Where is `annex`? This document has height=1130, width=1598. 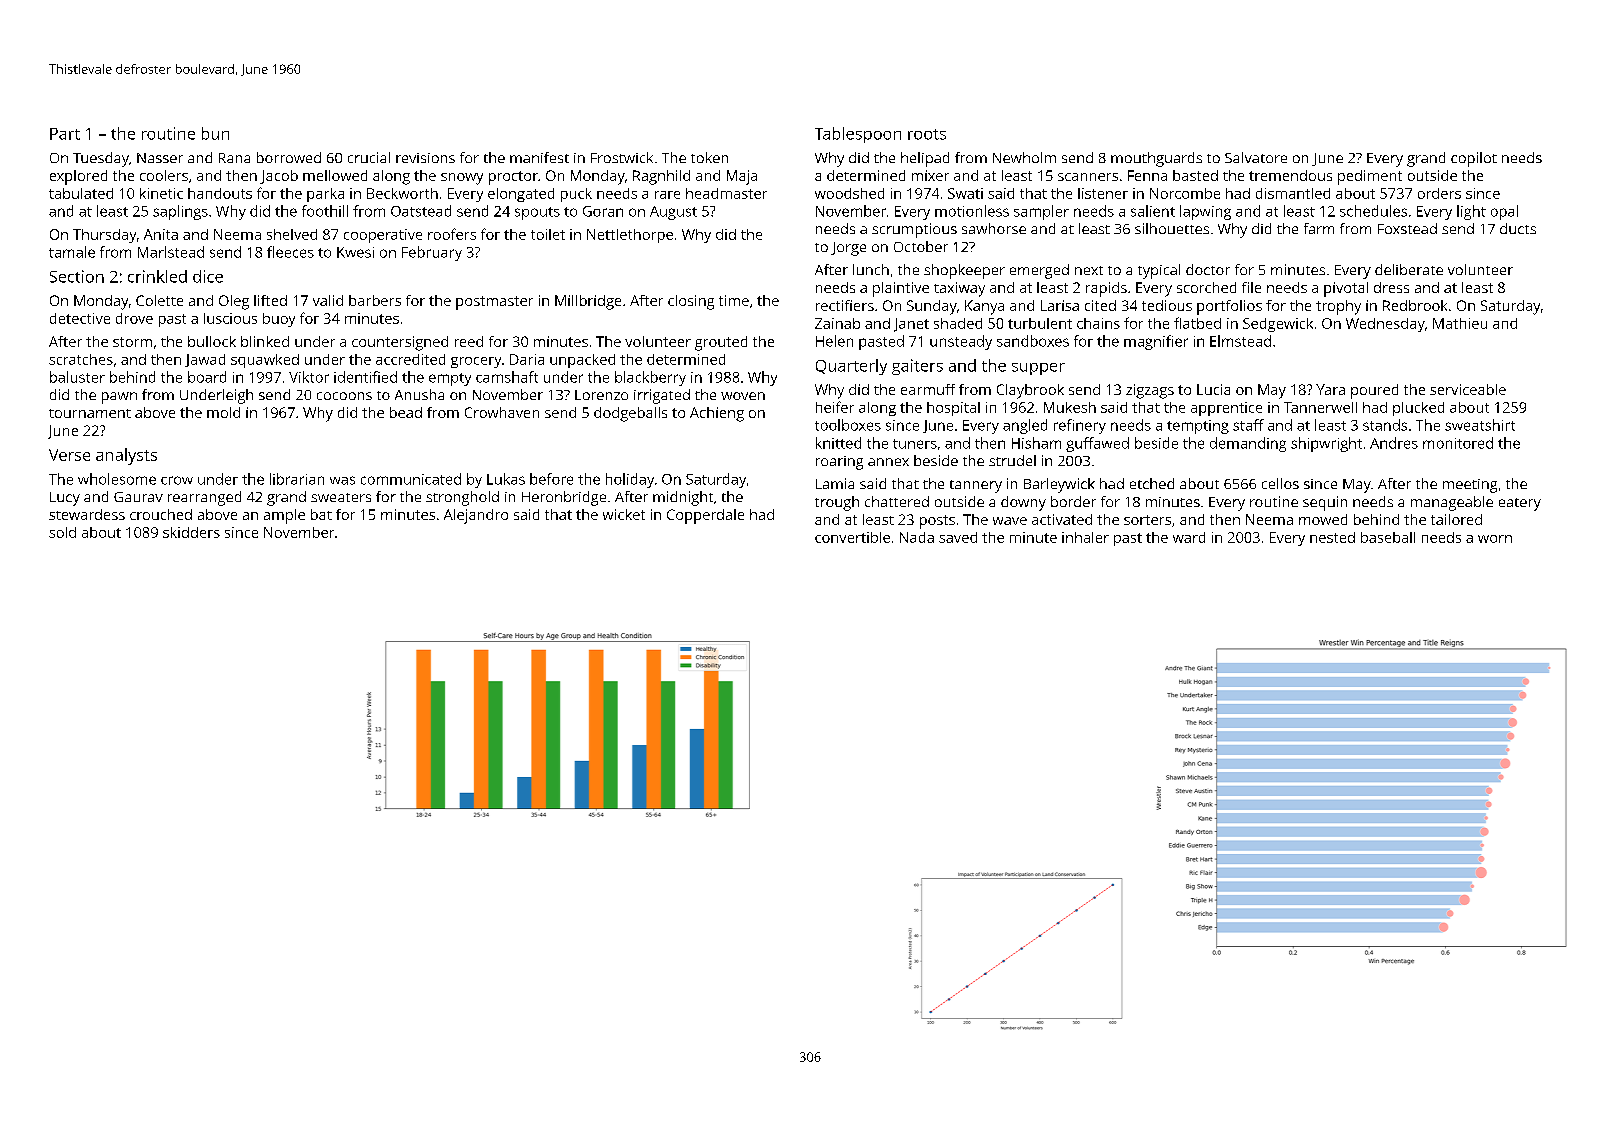 annex is located at coordinates (888, 462).
